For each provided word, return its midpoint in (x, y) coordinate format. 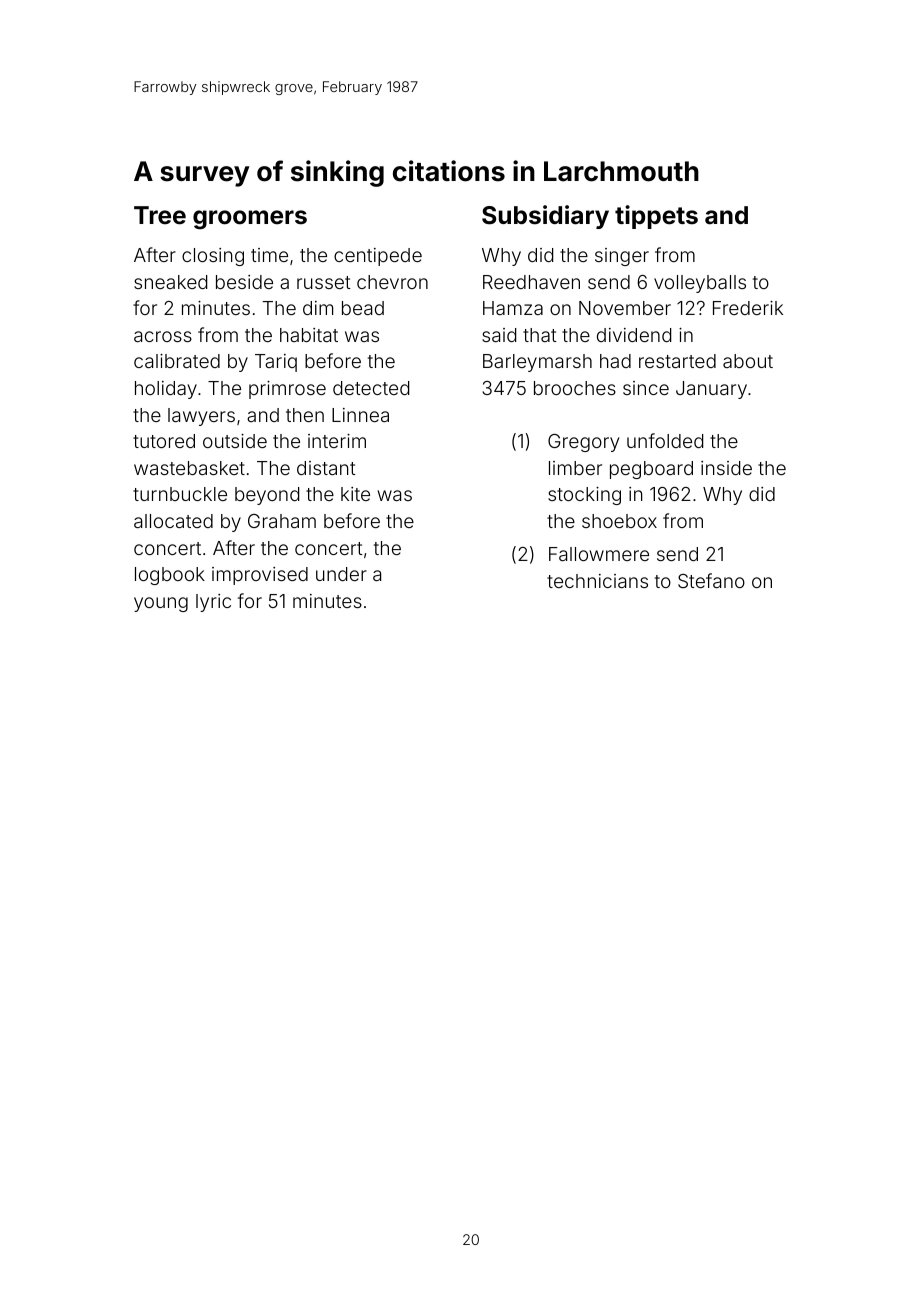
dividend (634, 335)
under (341, 574)
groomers (250, 220)
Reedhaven (531, 282)
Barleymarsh (537, 363)
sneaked (170, 282)
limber (575, 468)
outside (235, 441)
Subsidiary (545, 217)
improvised (260, 576)
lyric (213, 603)
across (163, 336)
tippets (656, 217)
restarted (677, 361)
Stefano (711, 580)
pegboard (651, 470)
